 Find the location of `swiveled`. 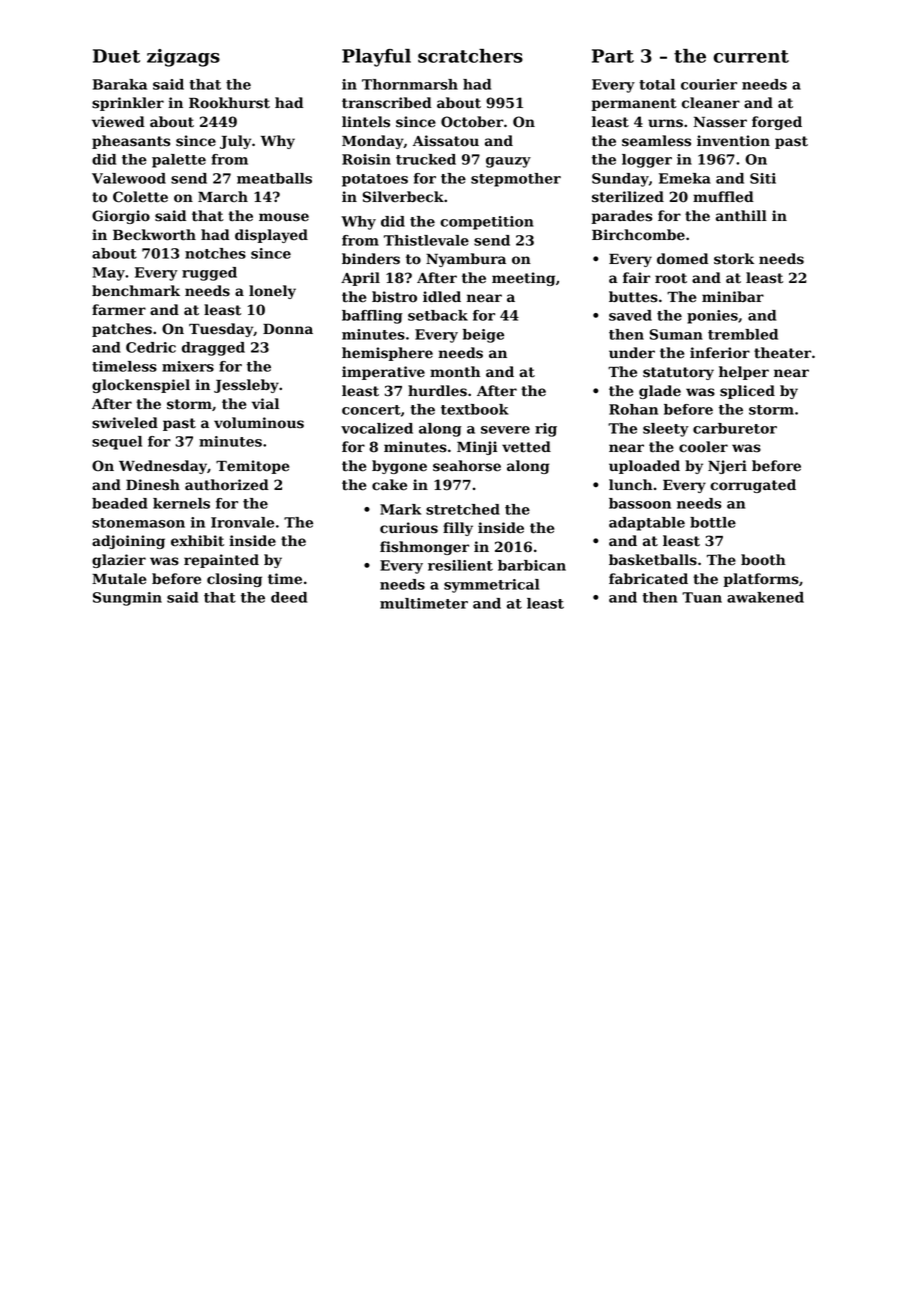

swiveled is located at coordinates (125, 423).
